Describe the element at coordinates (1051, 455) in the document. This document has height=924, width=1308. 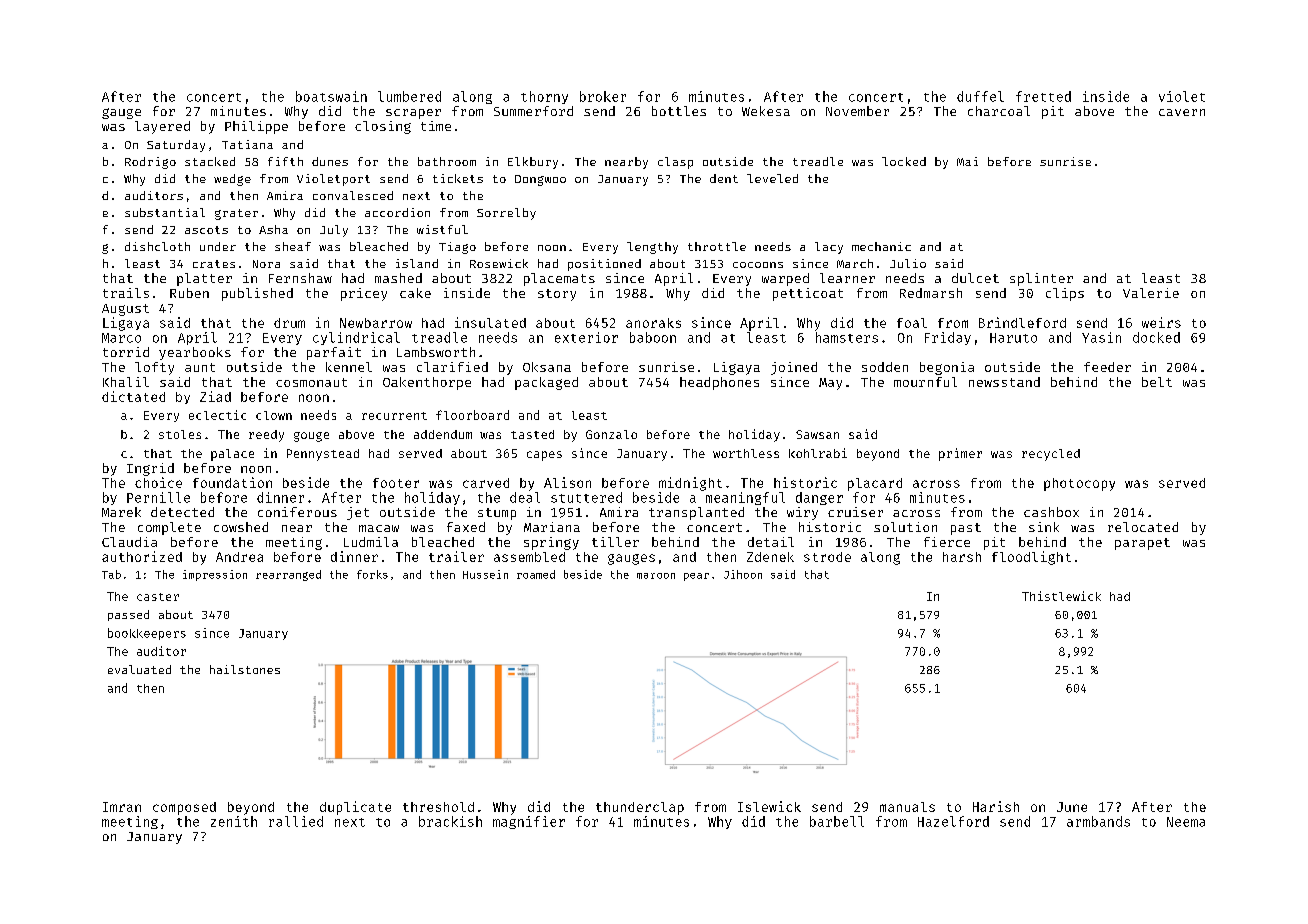
I see `recycled` at that location.
